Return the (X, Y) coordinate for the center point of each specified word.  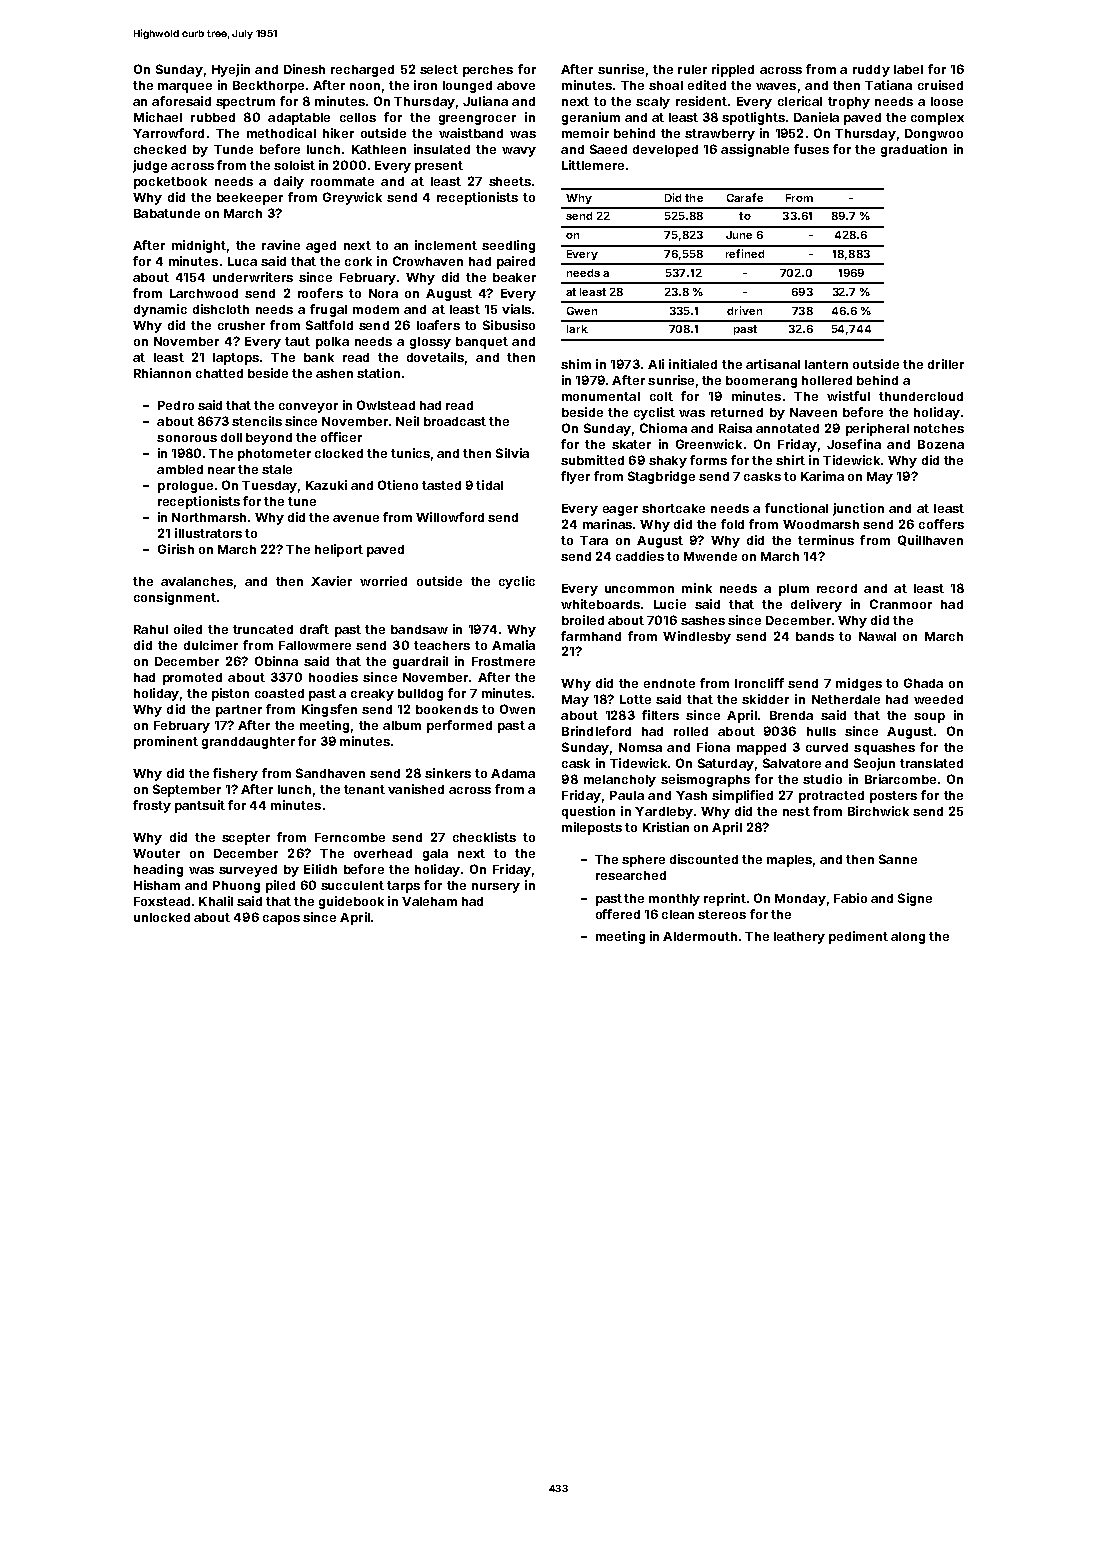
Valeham (429, 901)
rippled (733, 70)
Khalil (216, 901)
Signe (915, 899)
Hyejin (231, 70)
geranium (591, 118)
